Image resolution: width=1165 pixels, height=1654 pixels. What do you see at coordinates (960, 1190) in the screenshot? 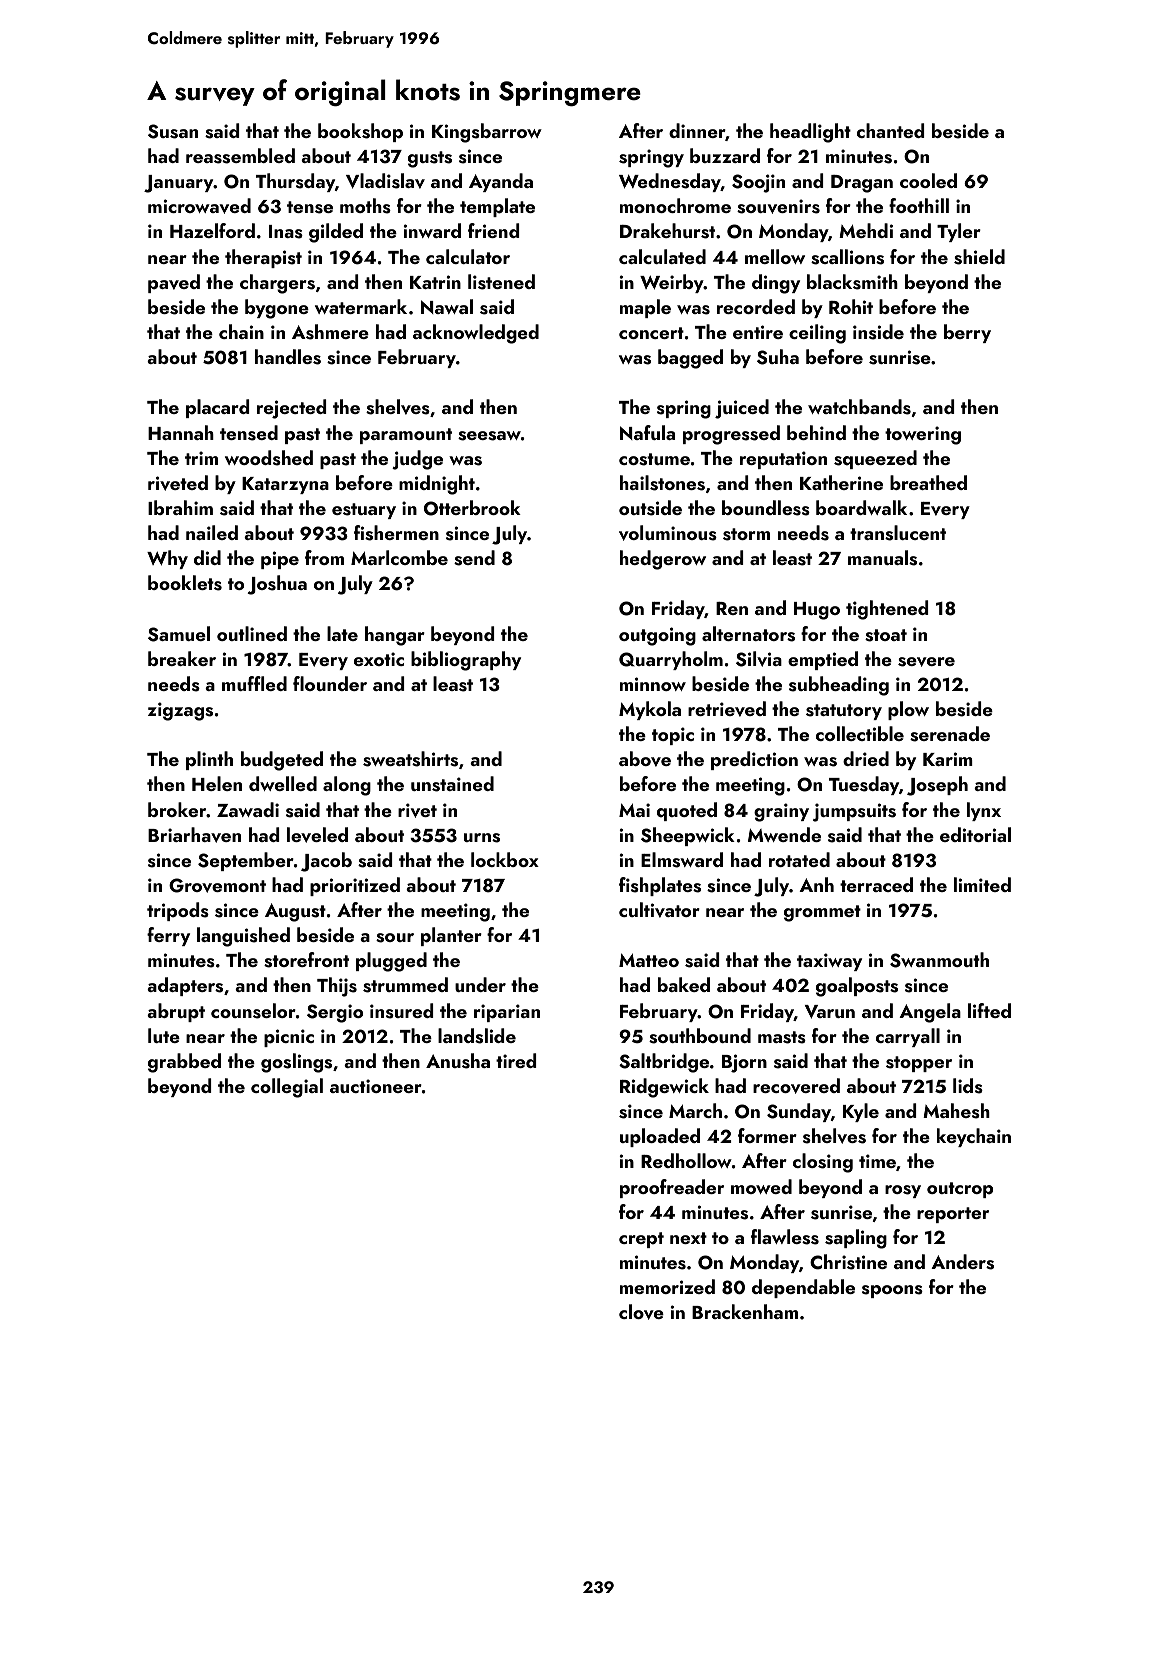
I see `outcrop` at bounding box center [960, 1190].
